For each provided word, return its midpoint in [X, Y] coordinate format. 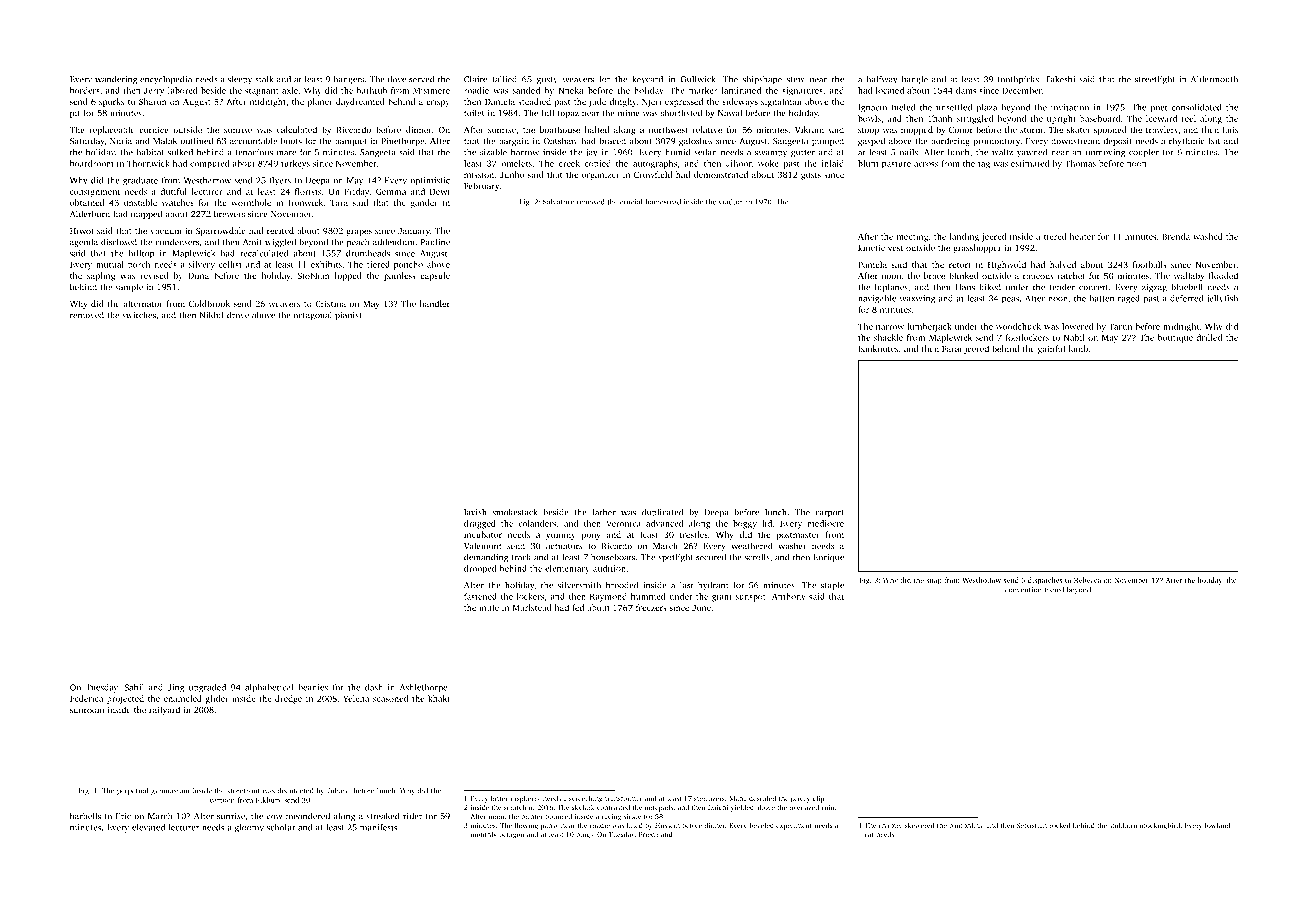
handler [435, 303]
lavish [475, 512]
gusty [547, 81]
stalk [264, 79]
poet [1159, 109]
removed [87, 315]
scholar [281, 827]
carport [829, 514]
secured [711, 557]
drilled [1209, 337]
